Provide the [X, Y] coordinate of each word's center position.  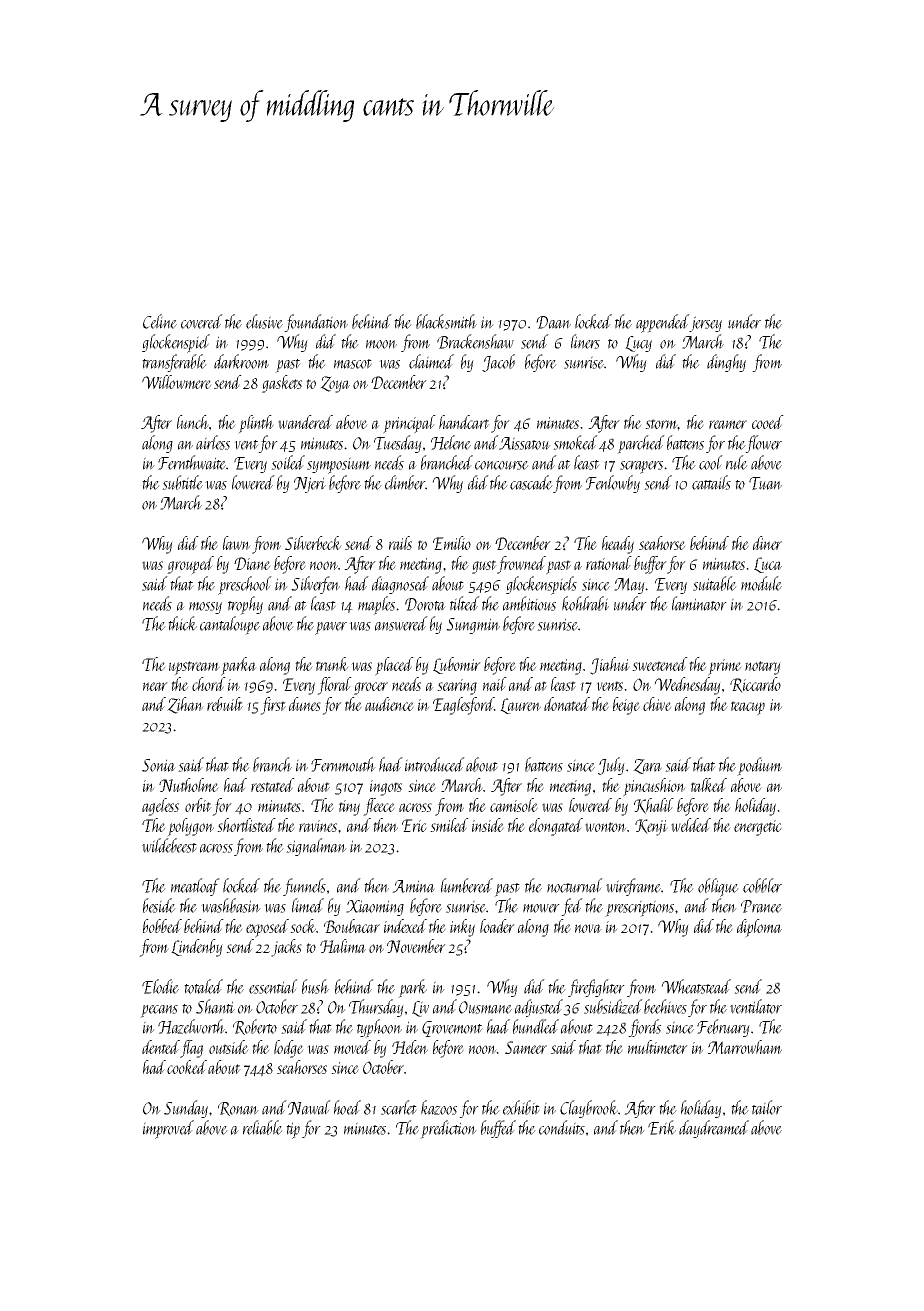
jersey [706, 324]
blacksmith [446, 321]
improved [168, 1129]
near [155, 686]
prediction [448, 1129]
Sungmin [473, 626]
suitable [715, 583]
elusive [264, 321]
